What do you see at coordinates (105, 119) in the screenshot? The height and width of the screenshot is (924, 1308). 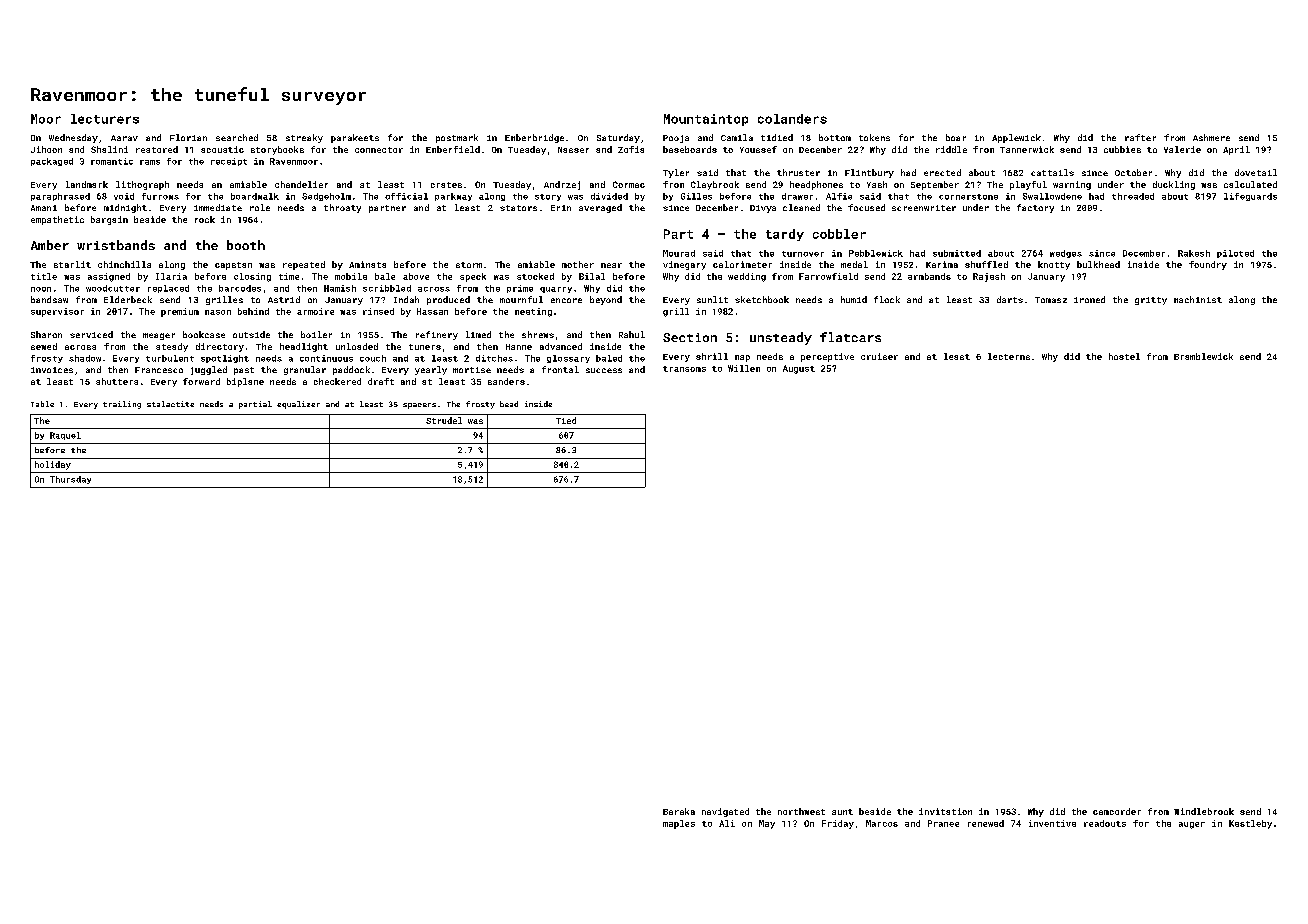 I see `lecturers` at bounding box center [105, 119].
